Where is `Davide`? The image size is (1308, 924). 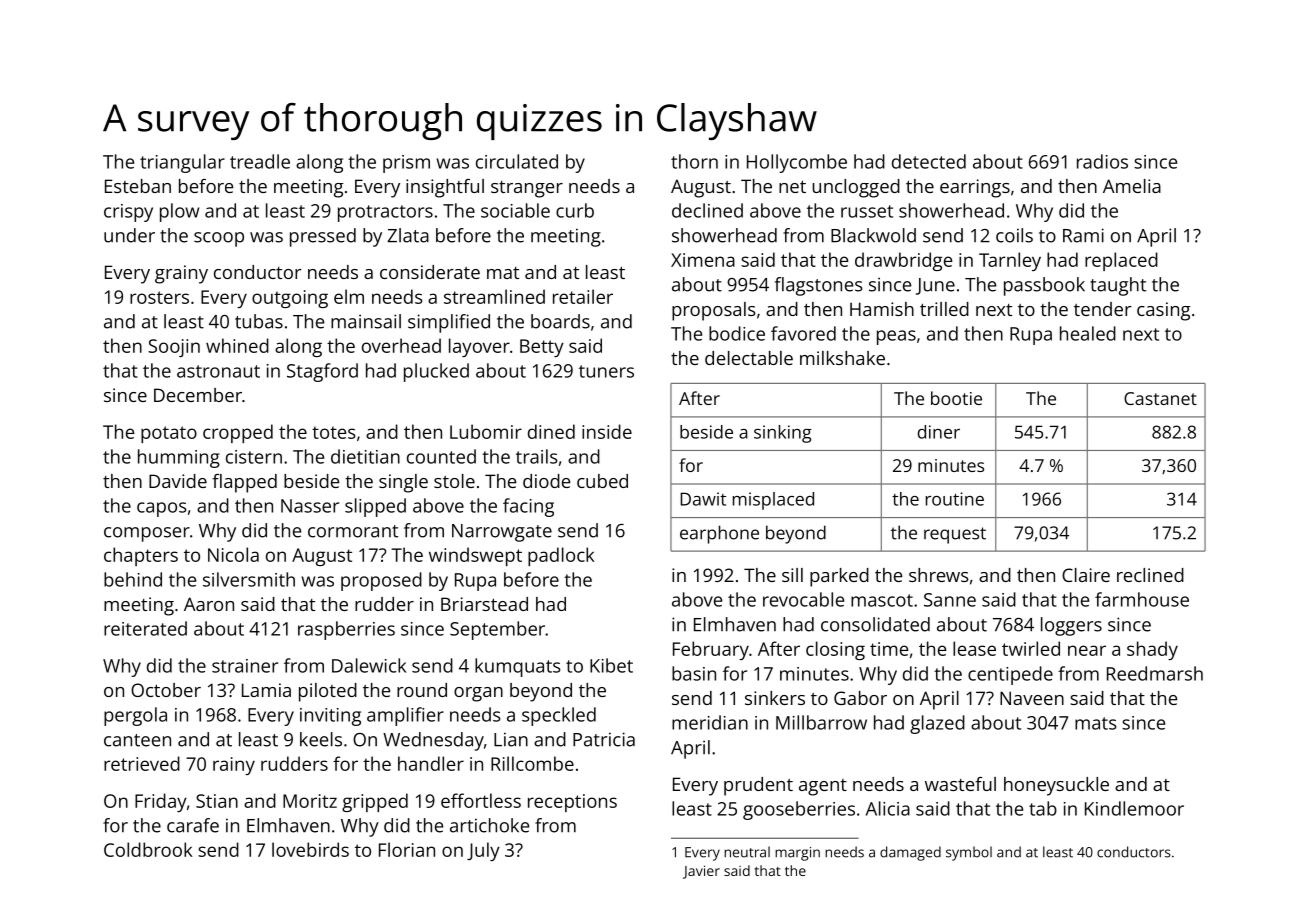
Davide is located at coordinates (178, 481).
